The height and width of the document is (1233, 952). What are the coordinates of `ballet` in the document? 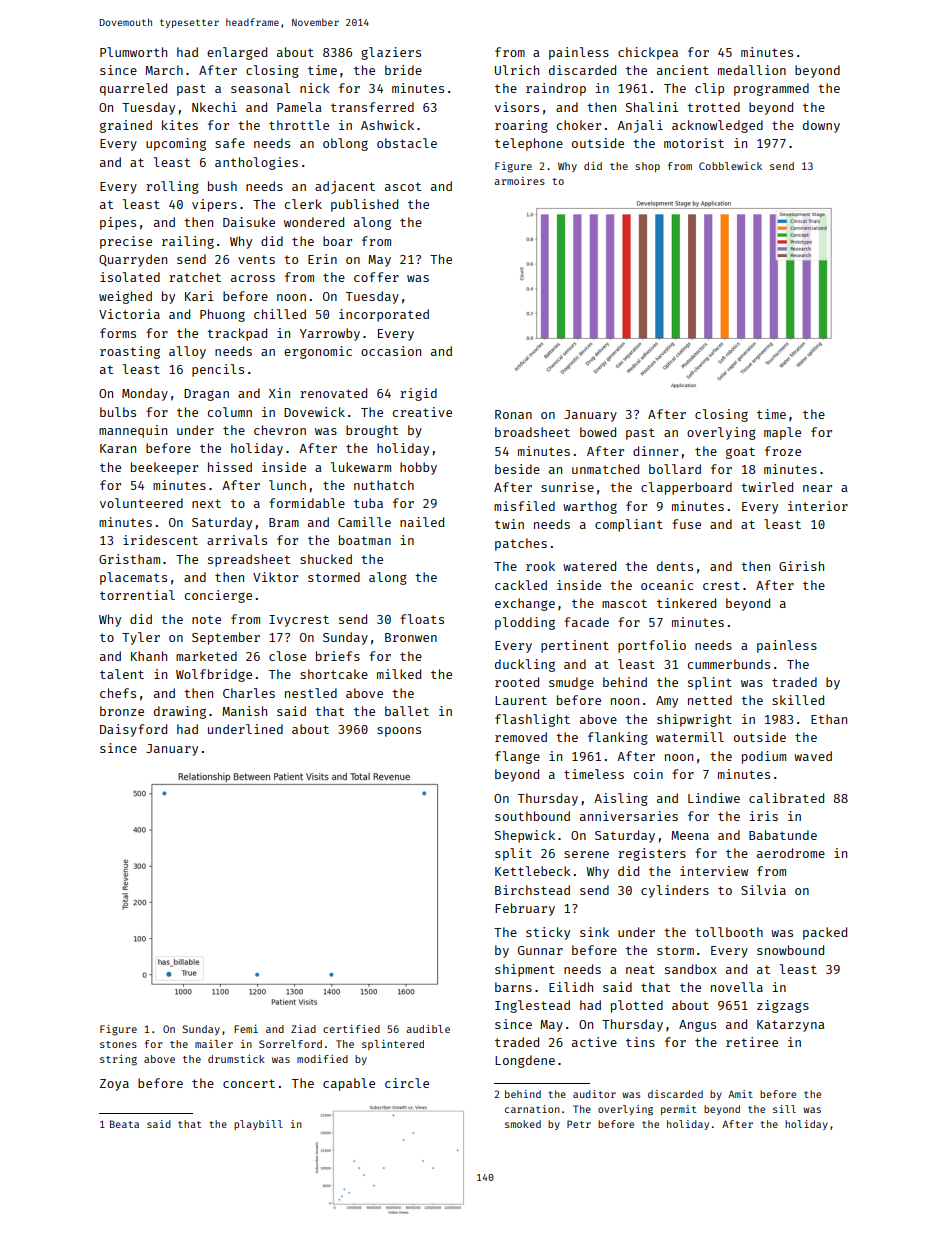 It's located at (407, 711).
